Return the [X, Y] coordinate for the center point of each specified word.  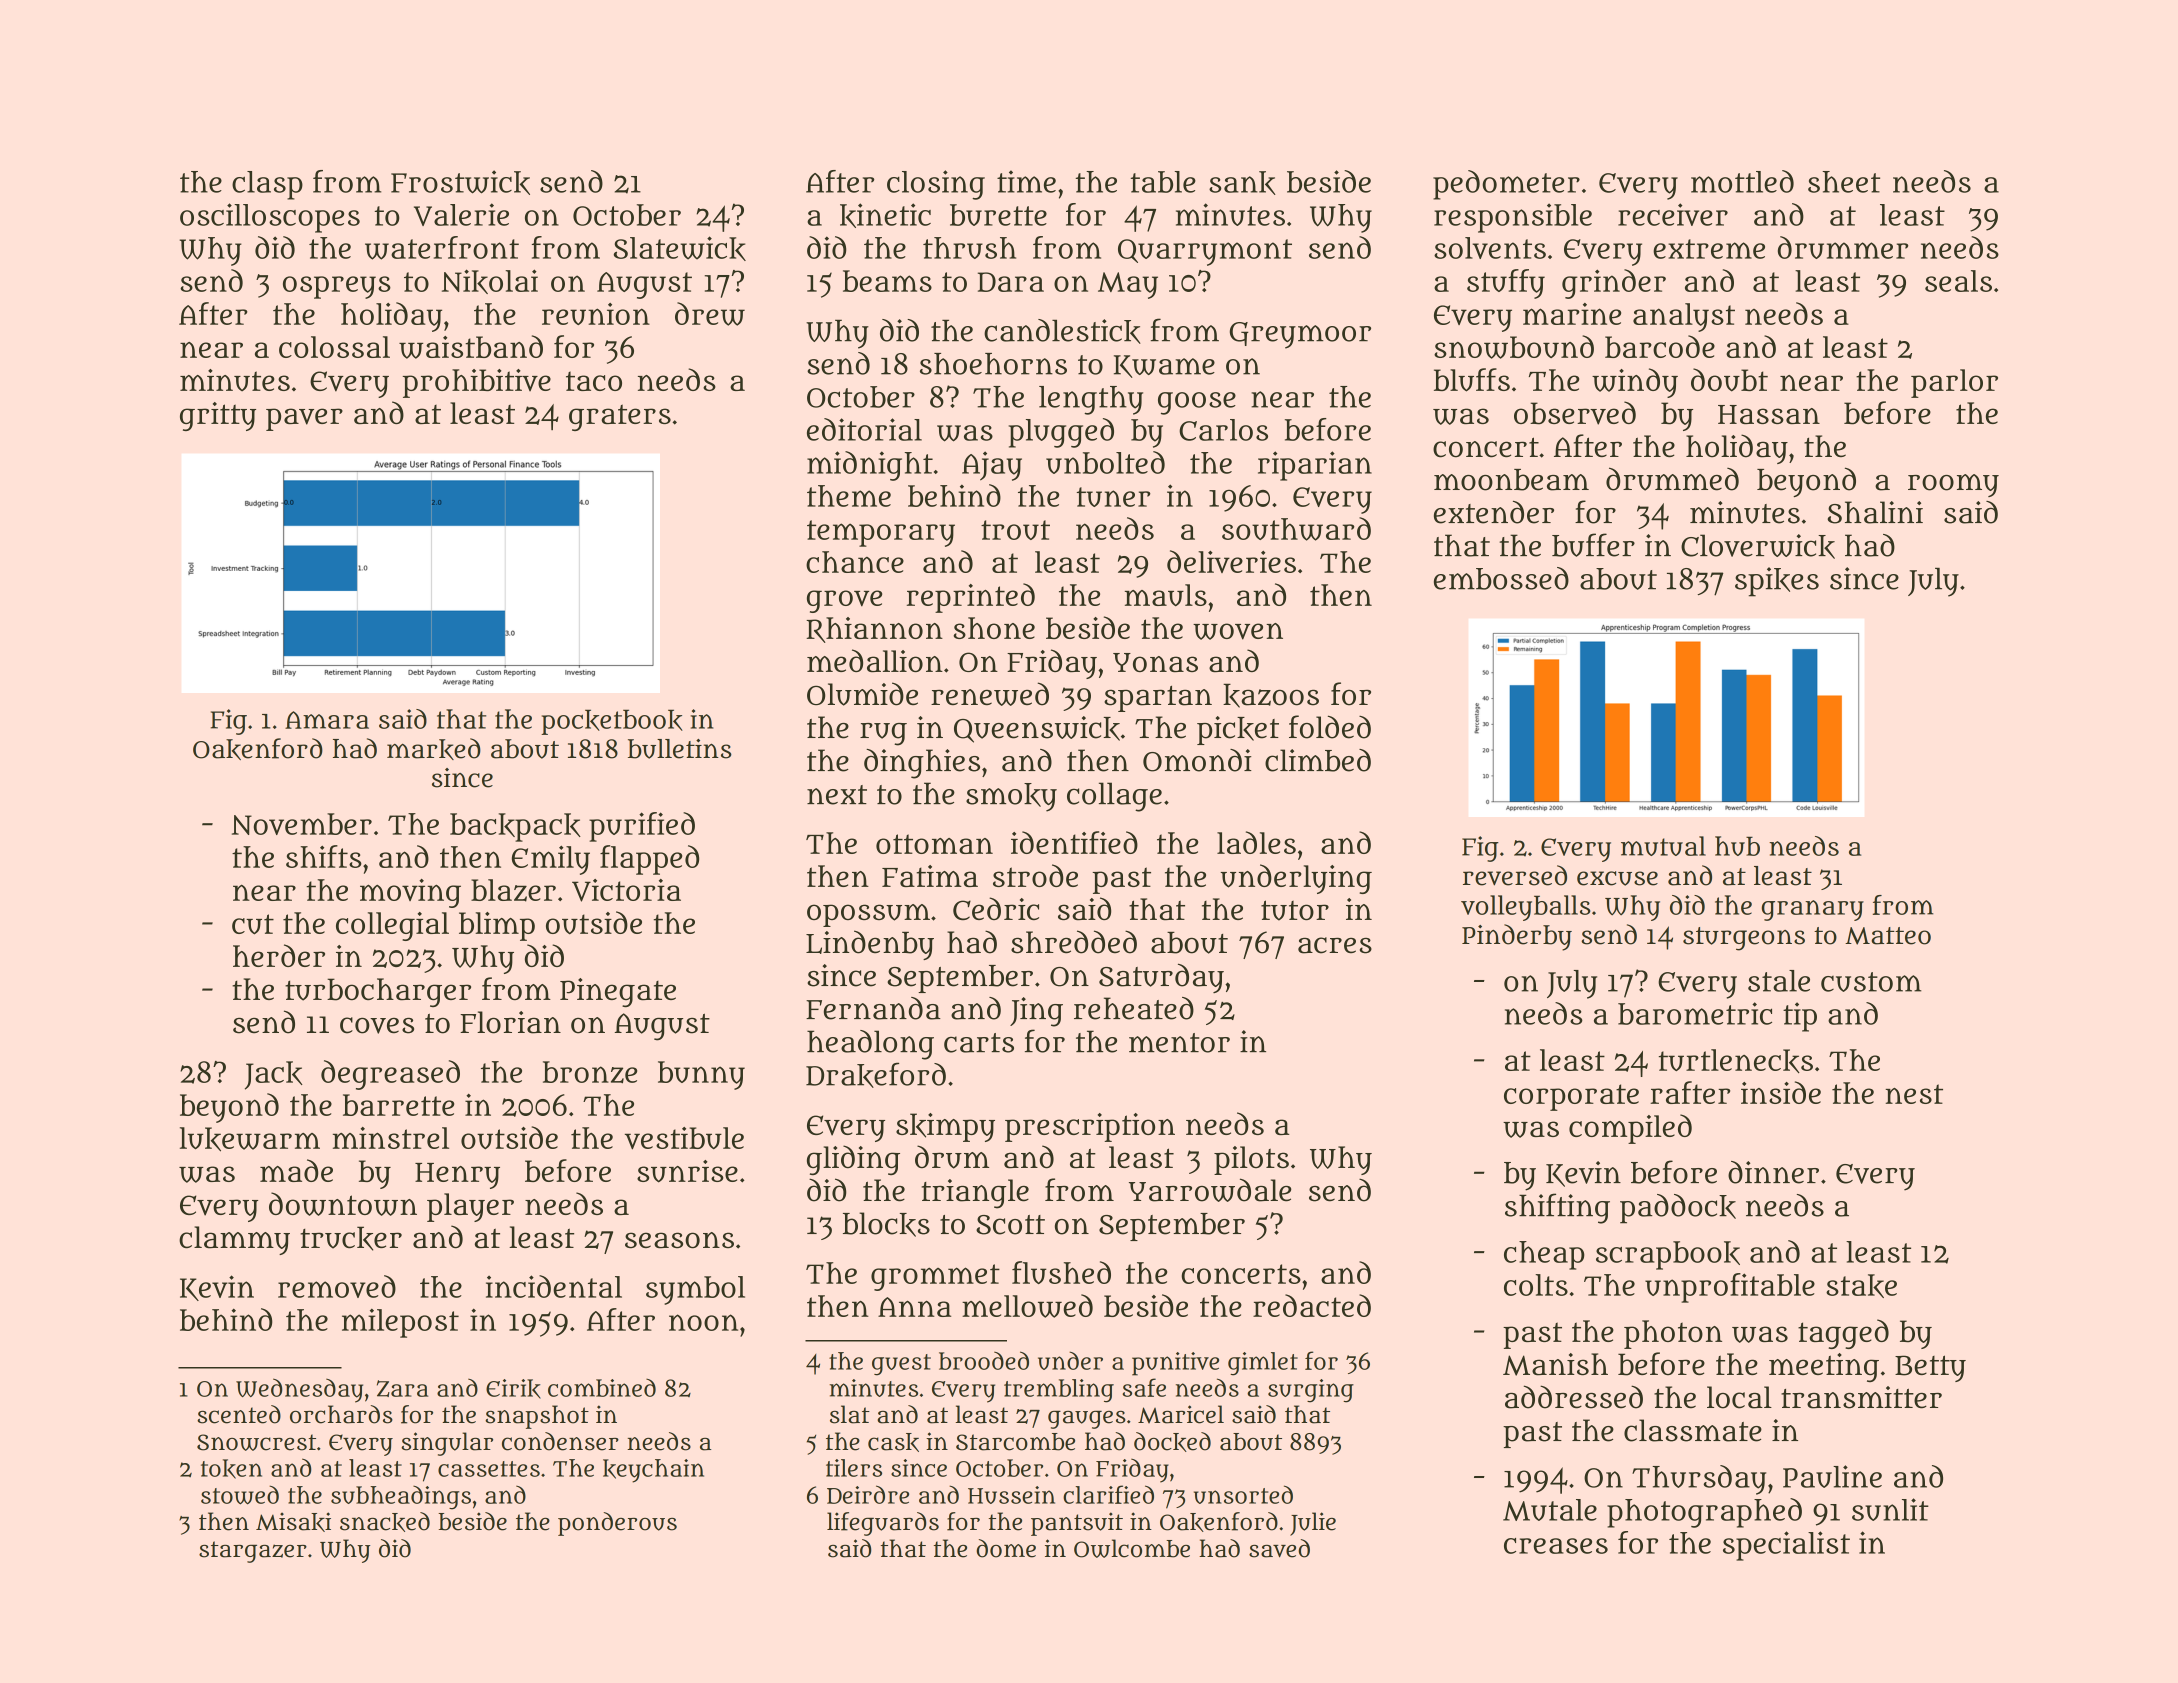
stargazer [253, 1552]
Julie [1313, 1524]
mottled [1742, 181]
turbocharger [378, 992]
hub [1737, 846]
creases [1556, 1546]
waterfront [442, 248]
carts [979, 1043]
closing [936, 185]
